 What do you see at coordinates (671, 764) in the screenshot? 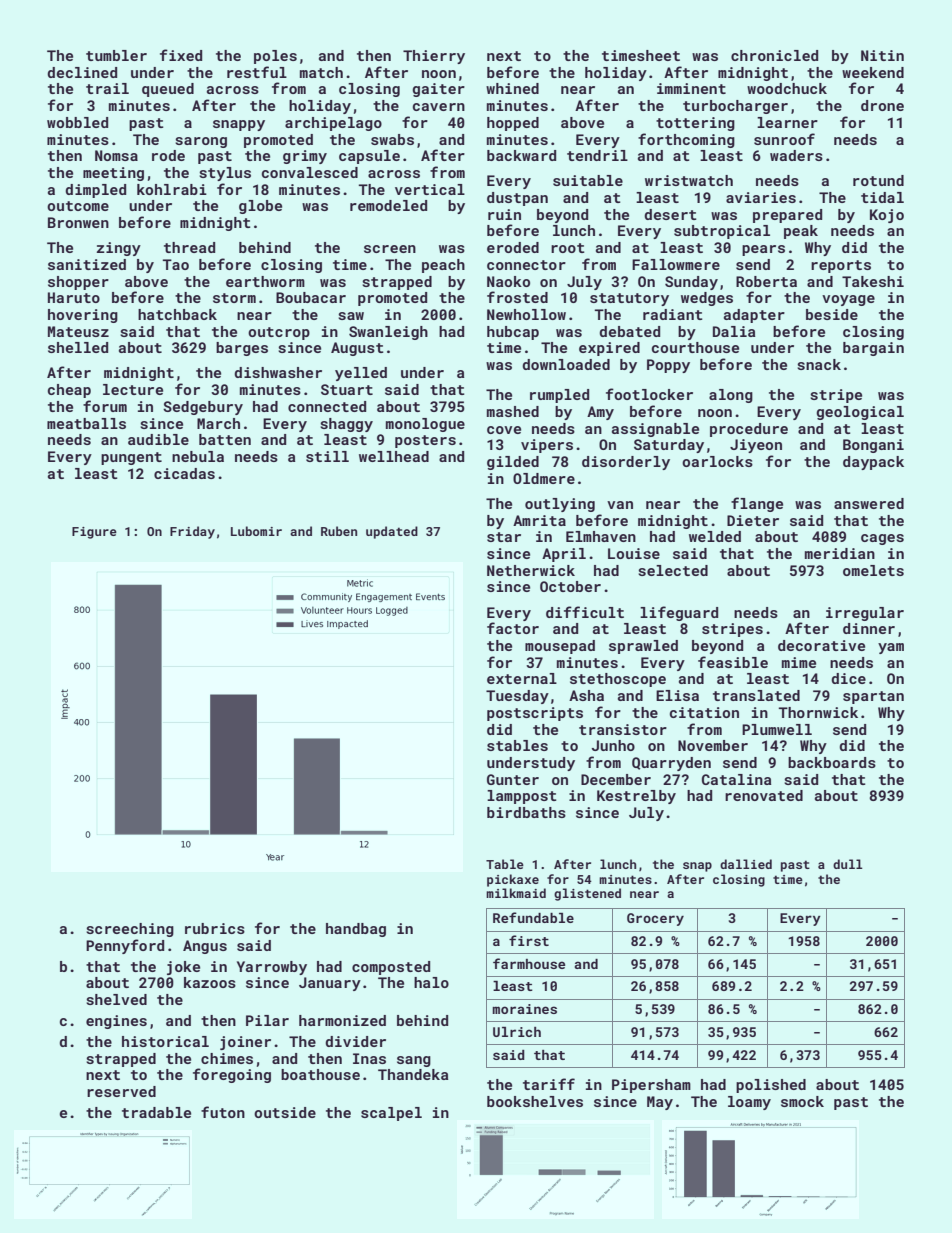
I see `Quarryden` at bounding box center [671, 764].
